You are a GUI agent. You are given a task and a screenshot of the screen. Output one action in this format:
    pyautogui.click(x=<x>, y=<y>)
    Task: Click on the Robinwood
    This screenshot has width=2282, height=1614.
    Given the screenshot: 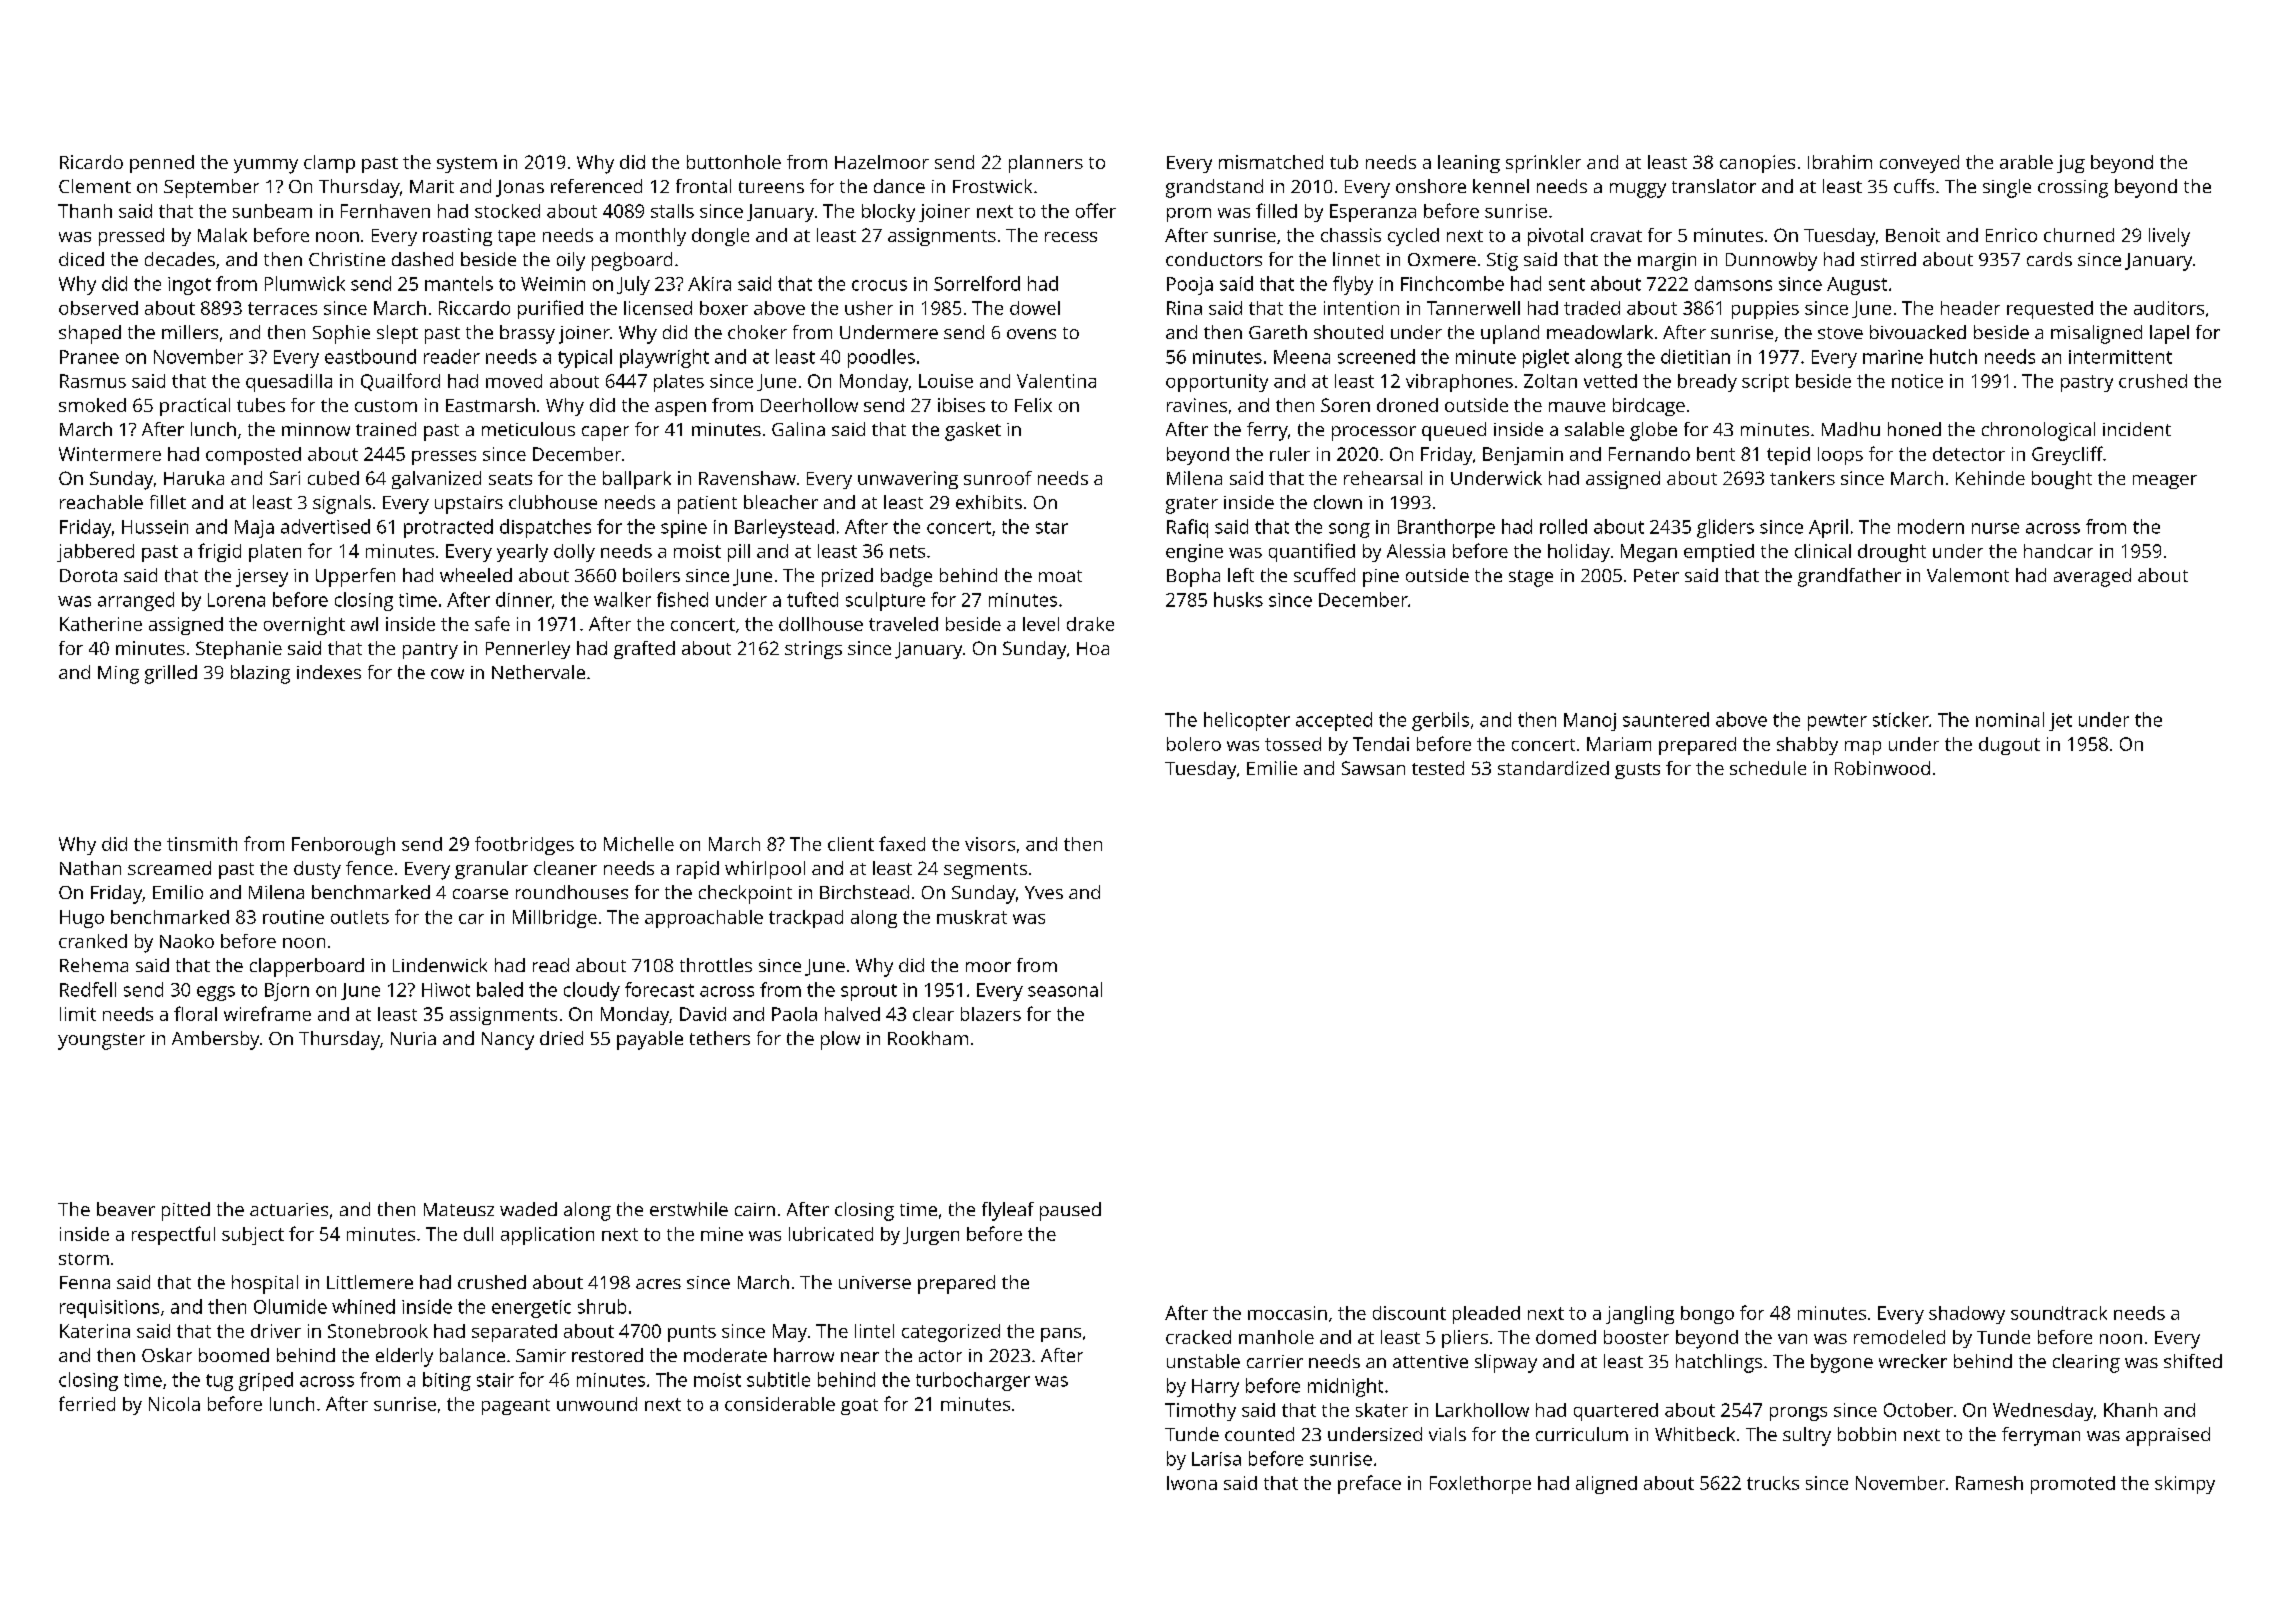 What is the action you would take?
    pyautogui.click(x=1882, y=768)
